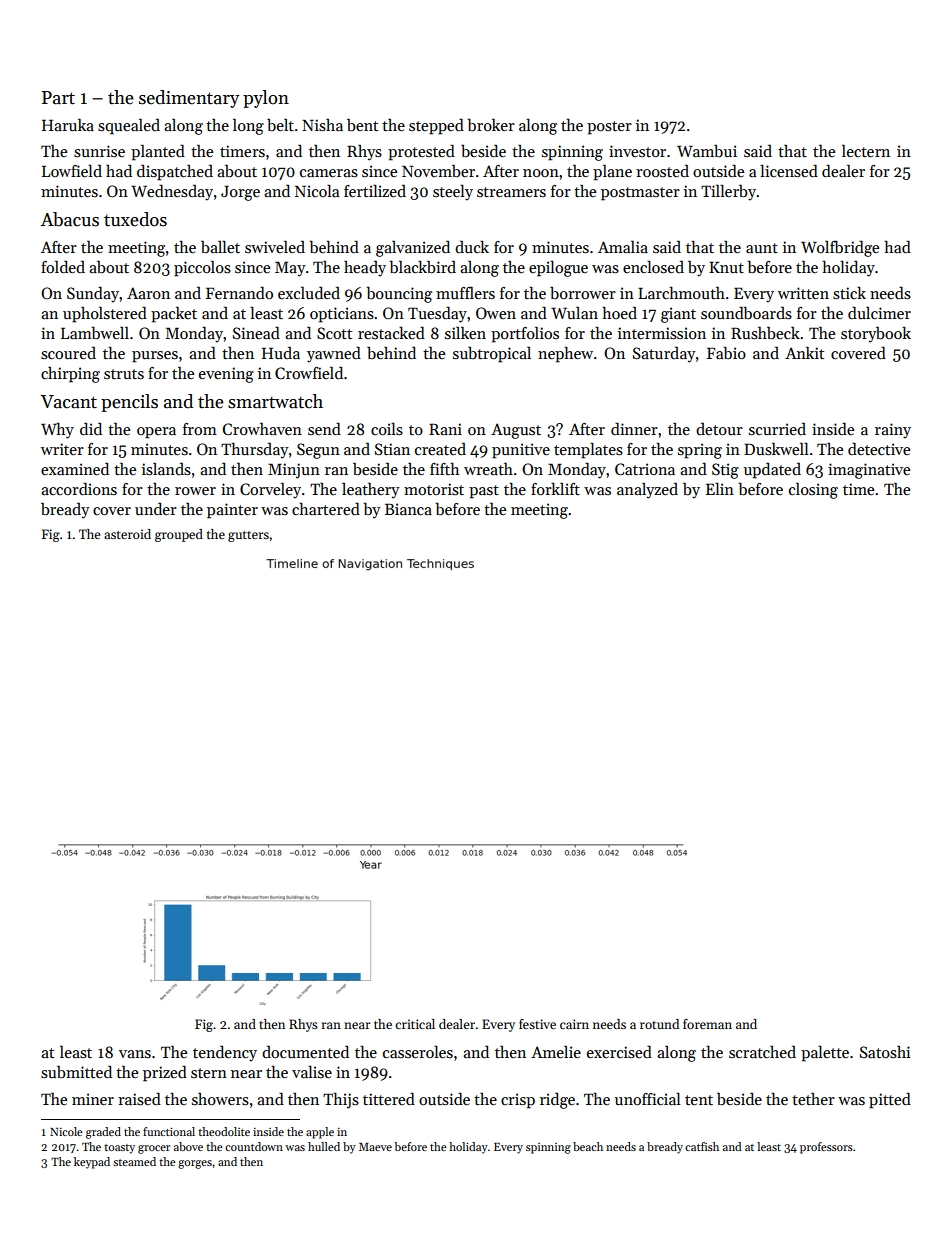 Image resolution: width=952 pixels, height=1233 pixels. Describe the element at coordinates (866, 151) in the screenshot. I see `lectern` at that location.
